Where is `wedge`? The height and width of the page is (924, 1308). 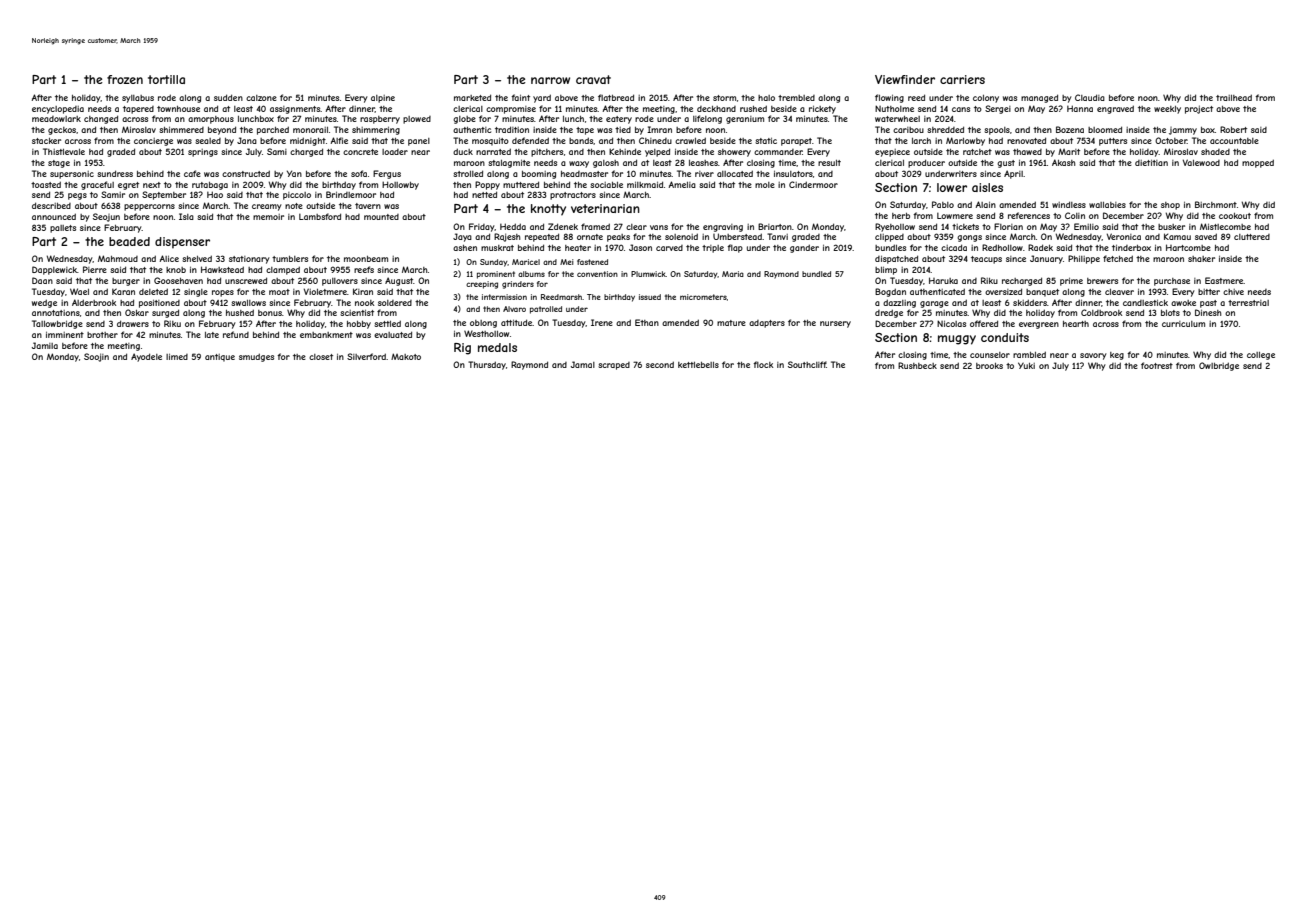 wedge is located at coordinates (44, 303).
